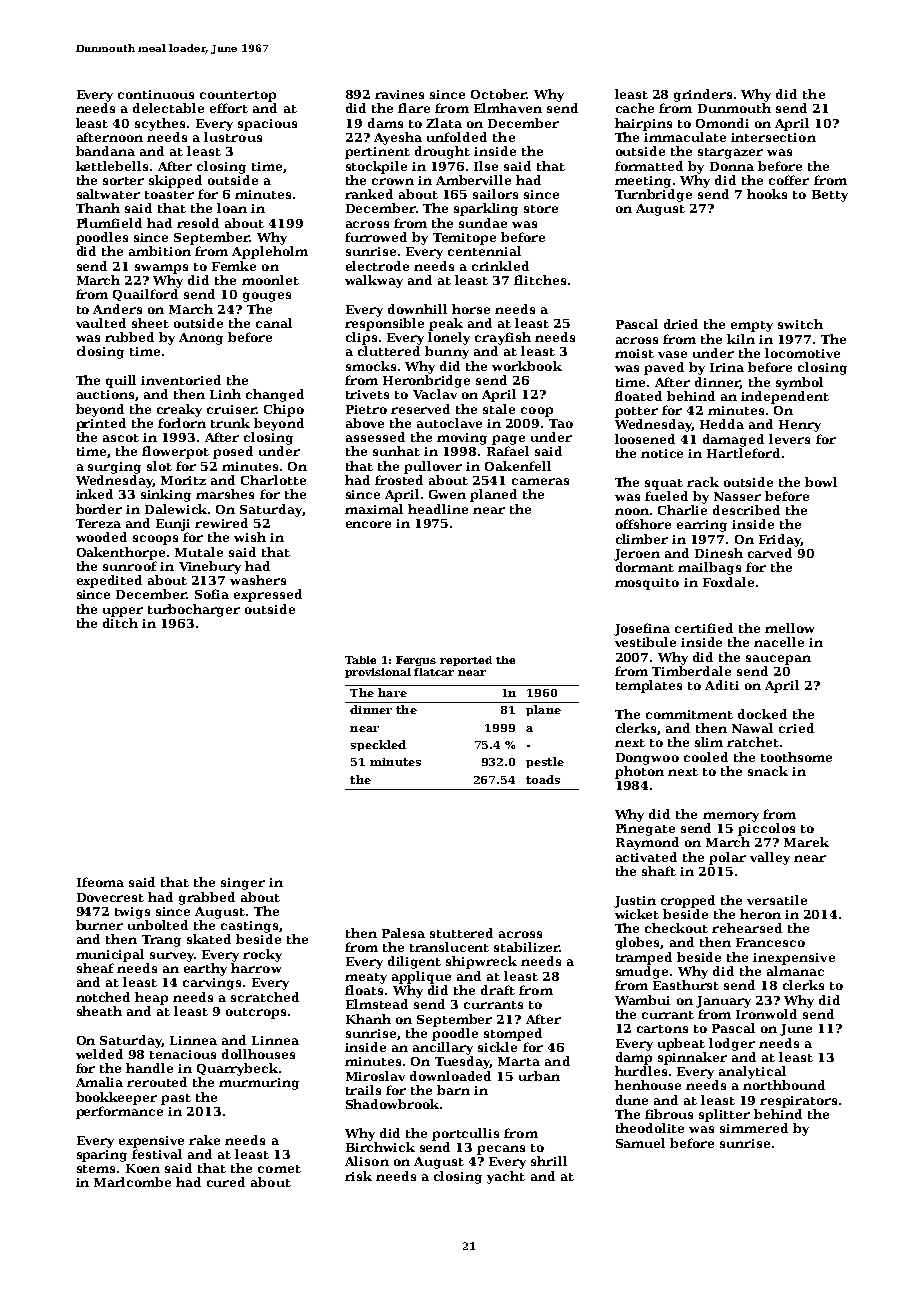 This screenshot has width=924, height=1308. What do you see at coordinates (798, 1102) in the screenshot?
I see `respirators` at bounding box center [798, 1102].
